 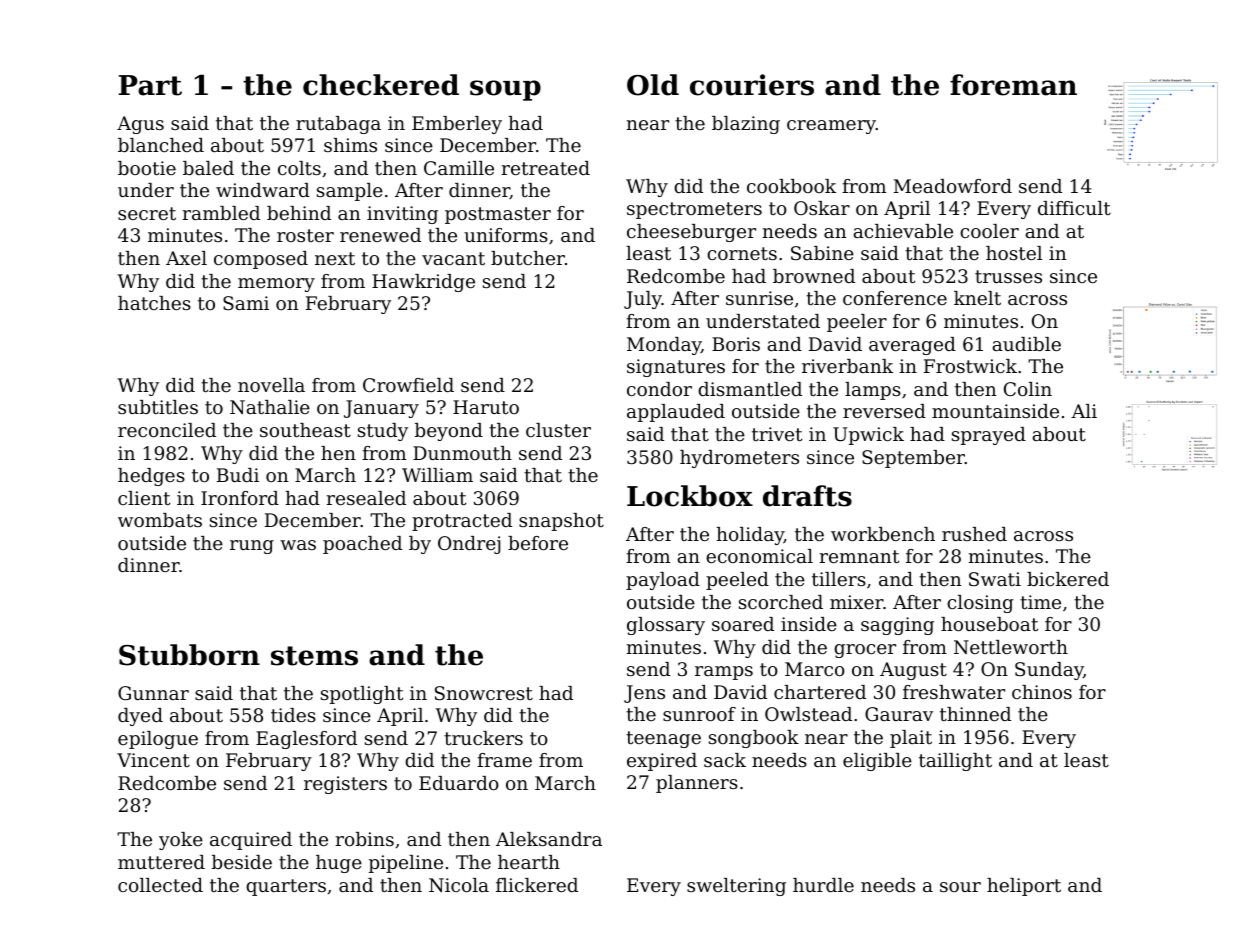 I want to click on checkered, so click(x=381, y=85).
